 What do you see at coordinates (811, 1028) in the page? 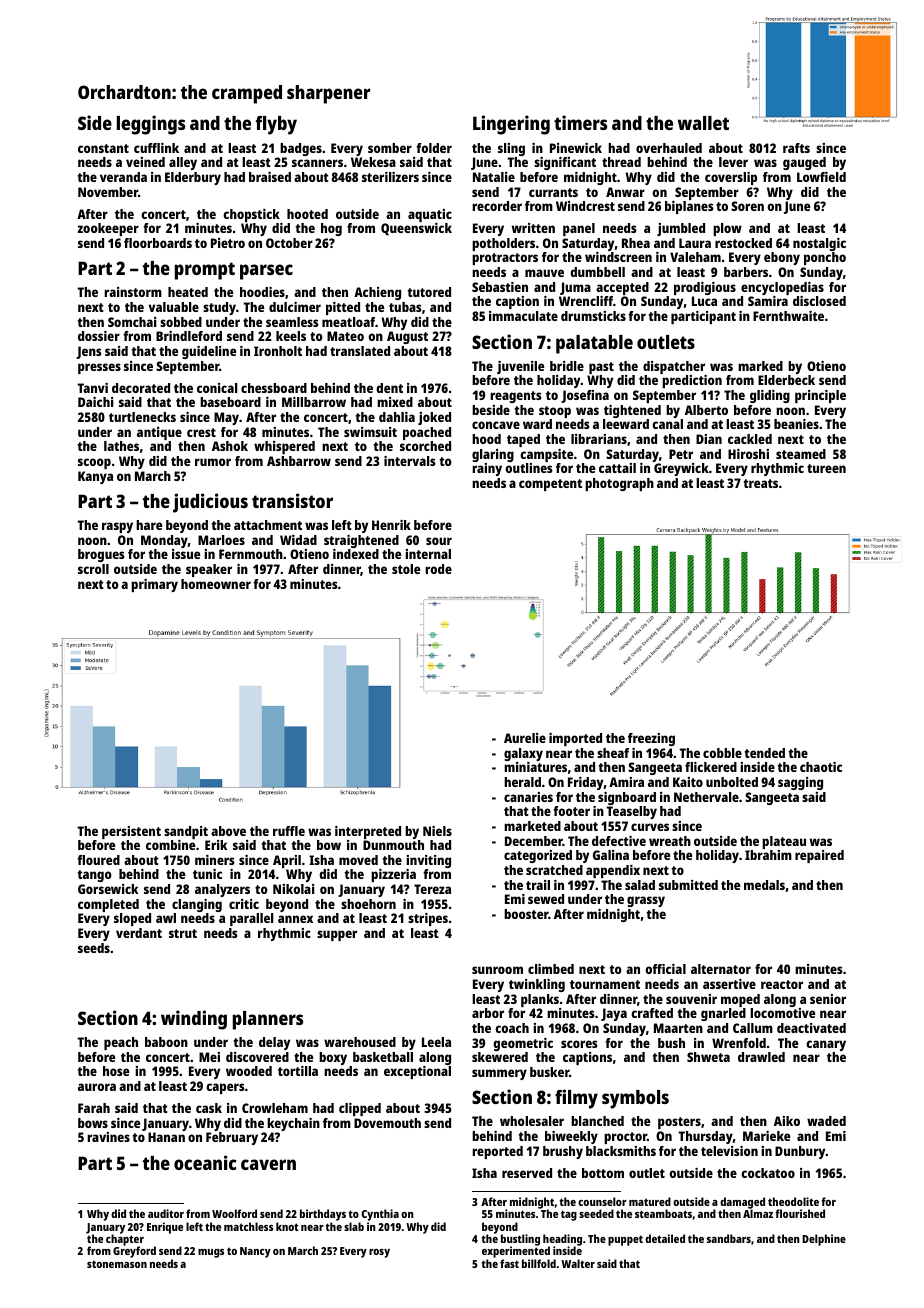
I see `deactivated` at bounding box center [811, 1028].
